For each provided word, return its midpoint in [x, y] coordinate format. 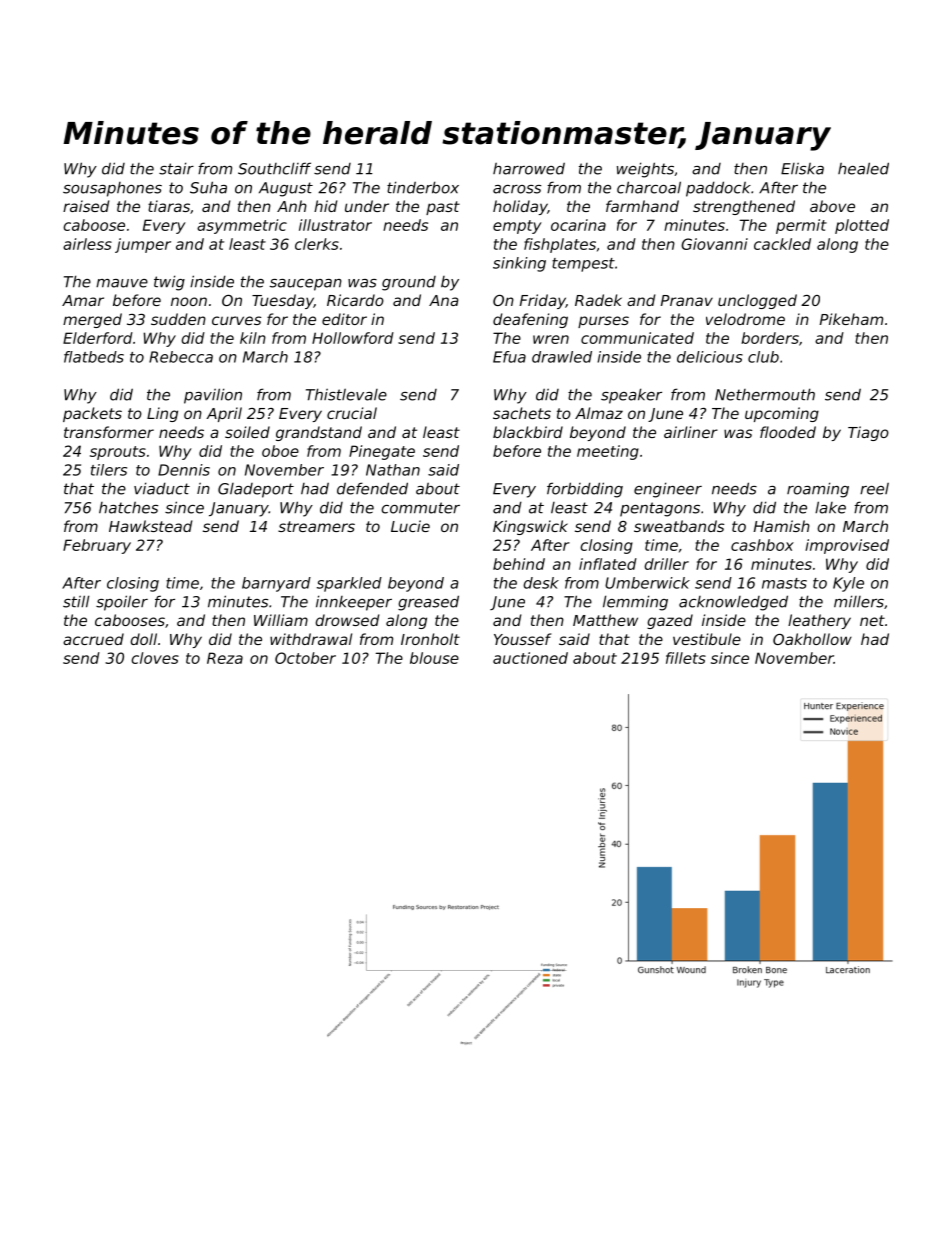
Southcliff [274, 168]
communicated [637, 338]
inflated [608, 564]
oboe [280, 451]
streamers [316, 526]
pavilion [213, 396]
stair [176, 168]
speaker [631, 396]
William [281, 620]
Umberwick [647, 583]
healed [863, 168]
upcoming [782, 414]
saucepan [306, 285]
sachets [522, 413]
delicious [710, 357]
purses [603, 322]
